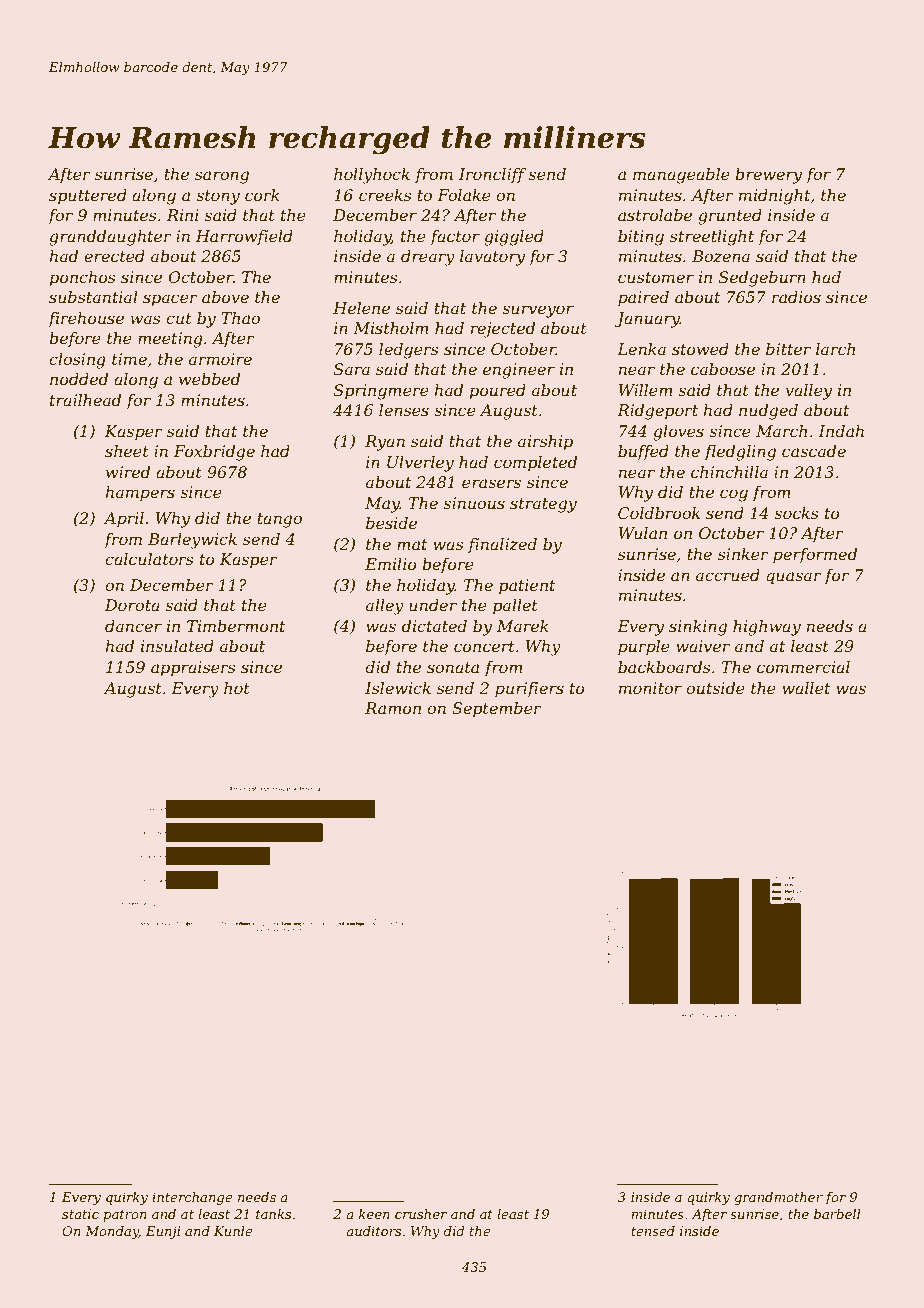 Image resolution: width=924 pixels, height=1308 pixels. What do you see at coordinates (393, 708) in the screenshot?
I see `Ramon` at bounding box center [393, 708].
